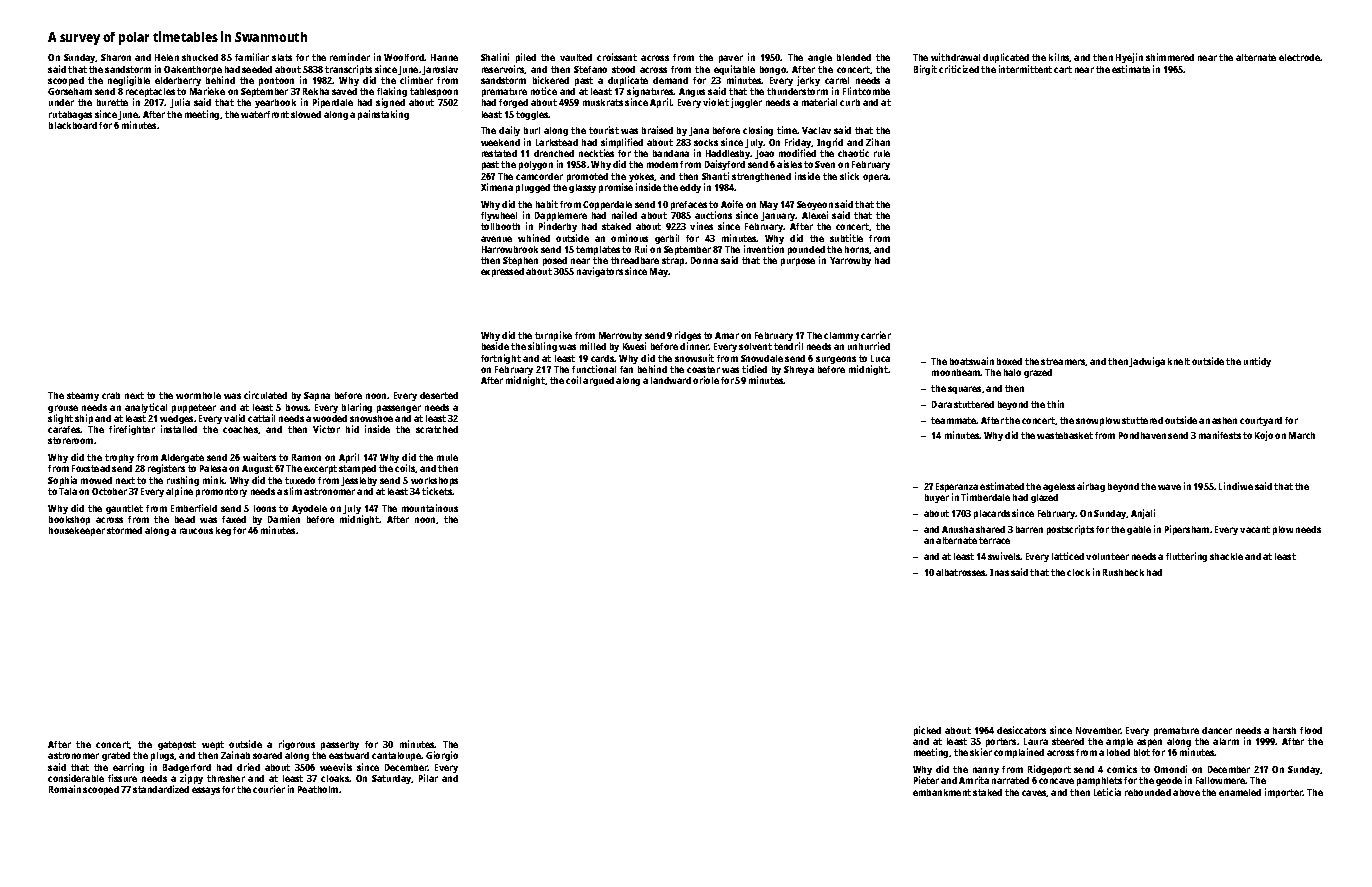 Image resolution: width=1372 pixels, height=887 pixels. What do you see at coordinates (706, 380) in the screenshot?
I see `oriole` at bounding box center [706, 380].
